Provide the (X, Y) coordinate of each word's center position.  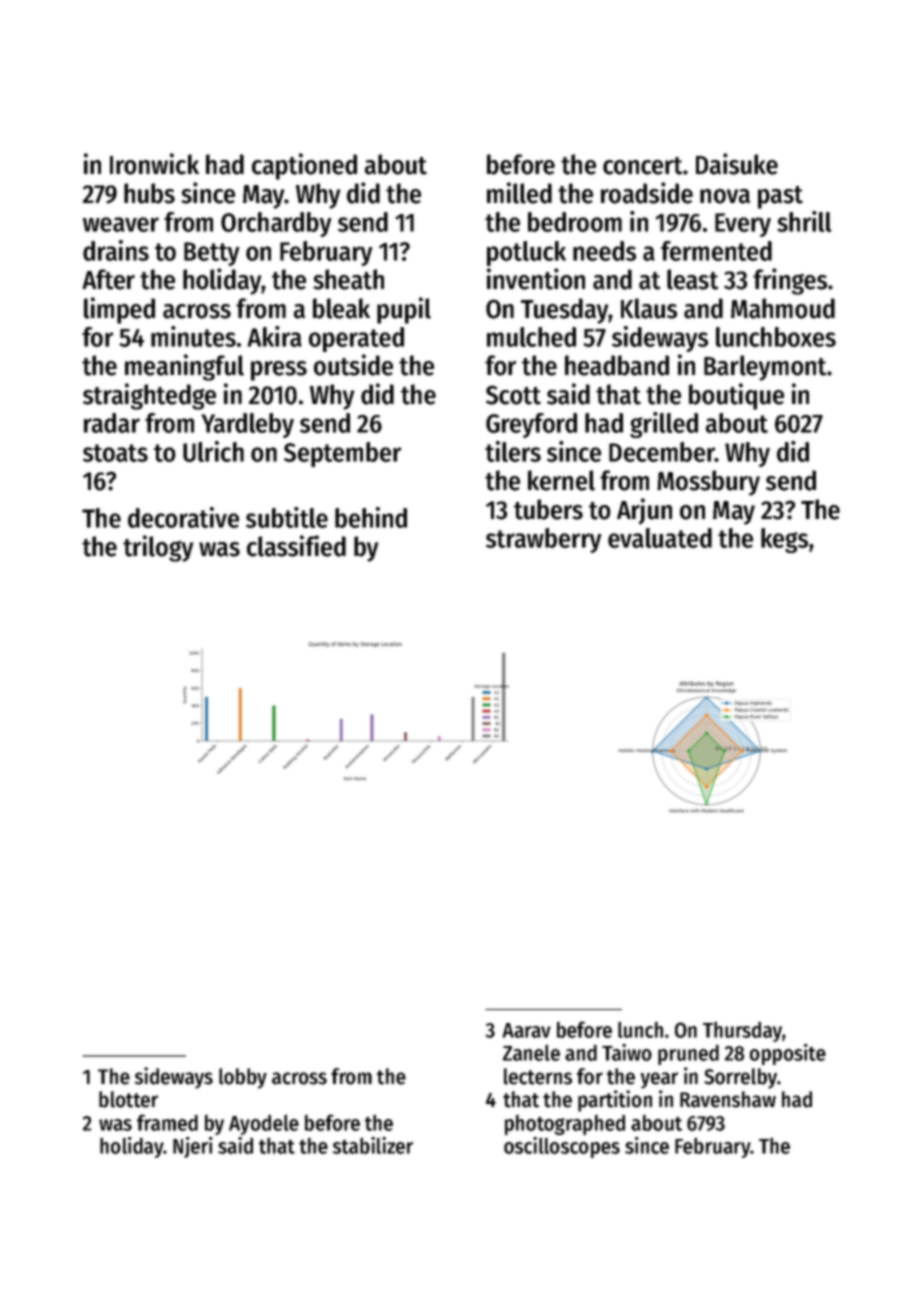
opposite (788, 1054)
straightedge (149, 396)
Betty (212, 254)
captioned (304, 166)
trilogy (158, 548)
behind (371, 517)
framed (167, 1122)
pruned (688, 1054)
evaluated (660, 538)
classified (296, 546)
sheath (348, 279)
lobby (243, 1078)
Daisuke (737, 164)
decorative (183, 517)
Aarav (526, 1030)
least (693, 279)
